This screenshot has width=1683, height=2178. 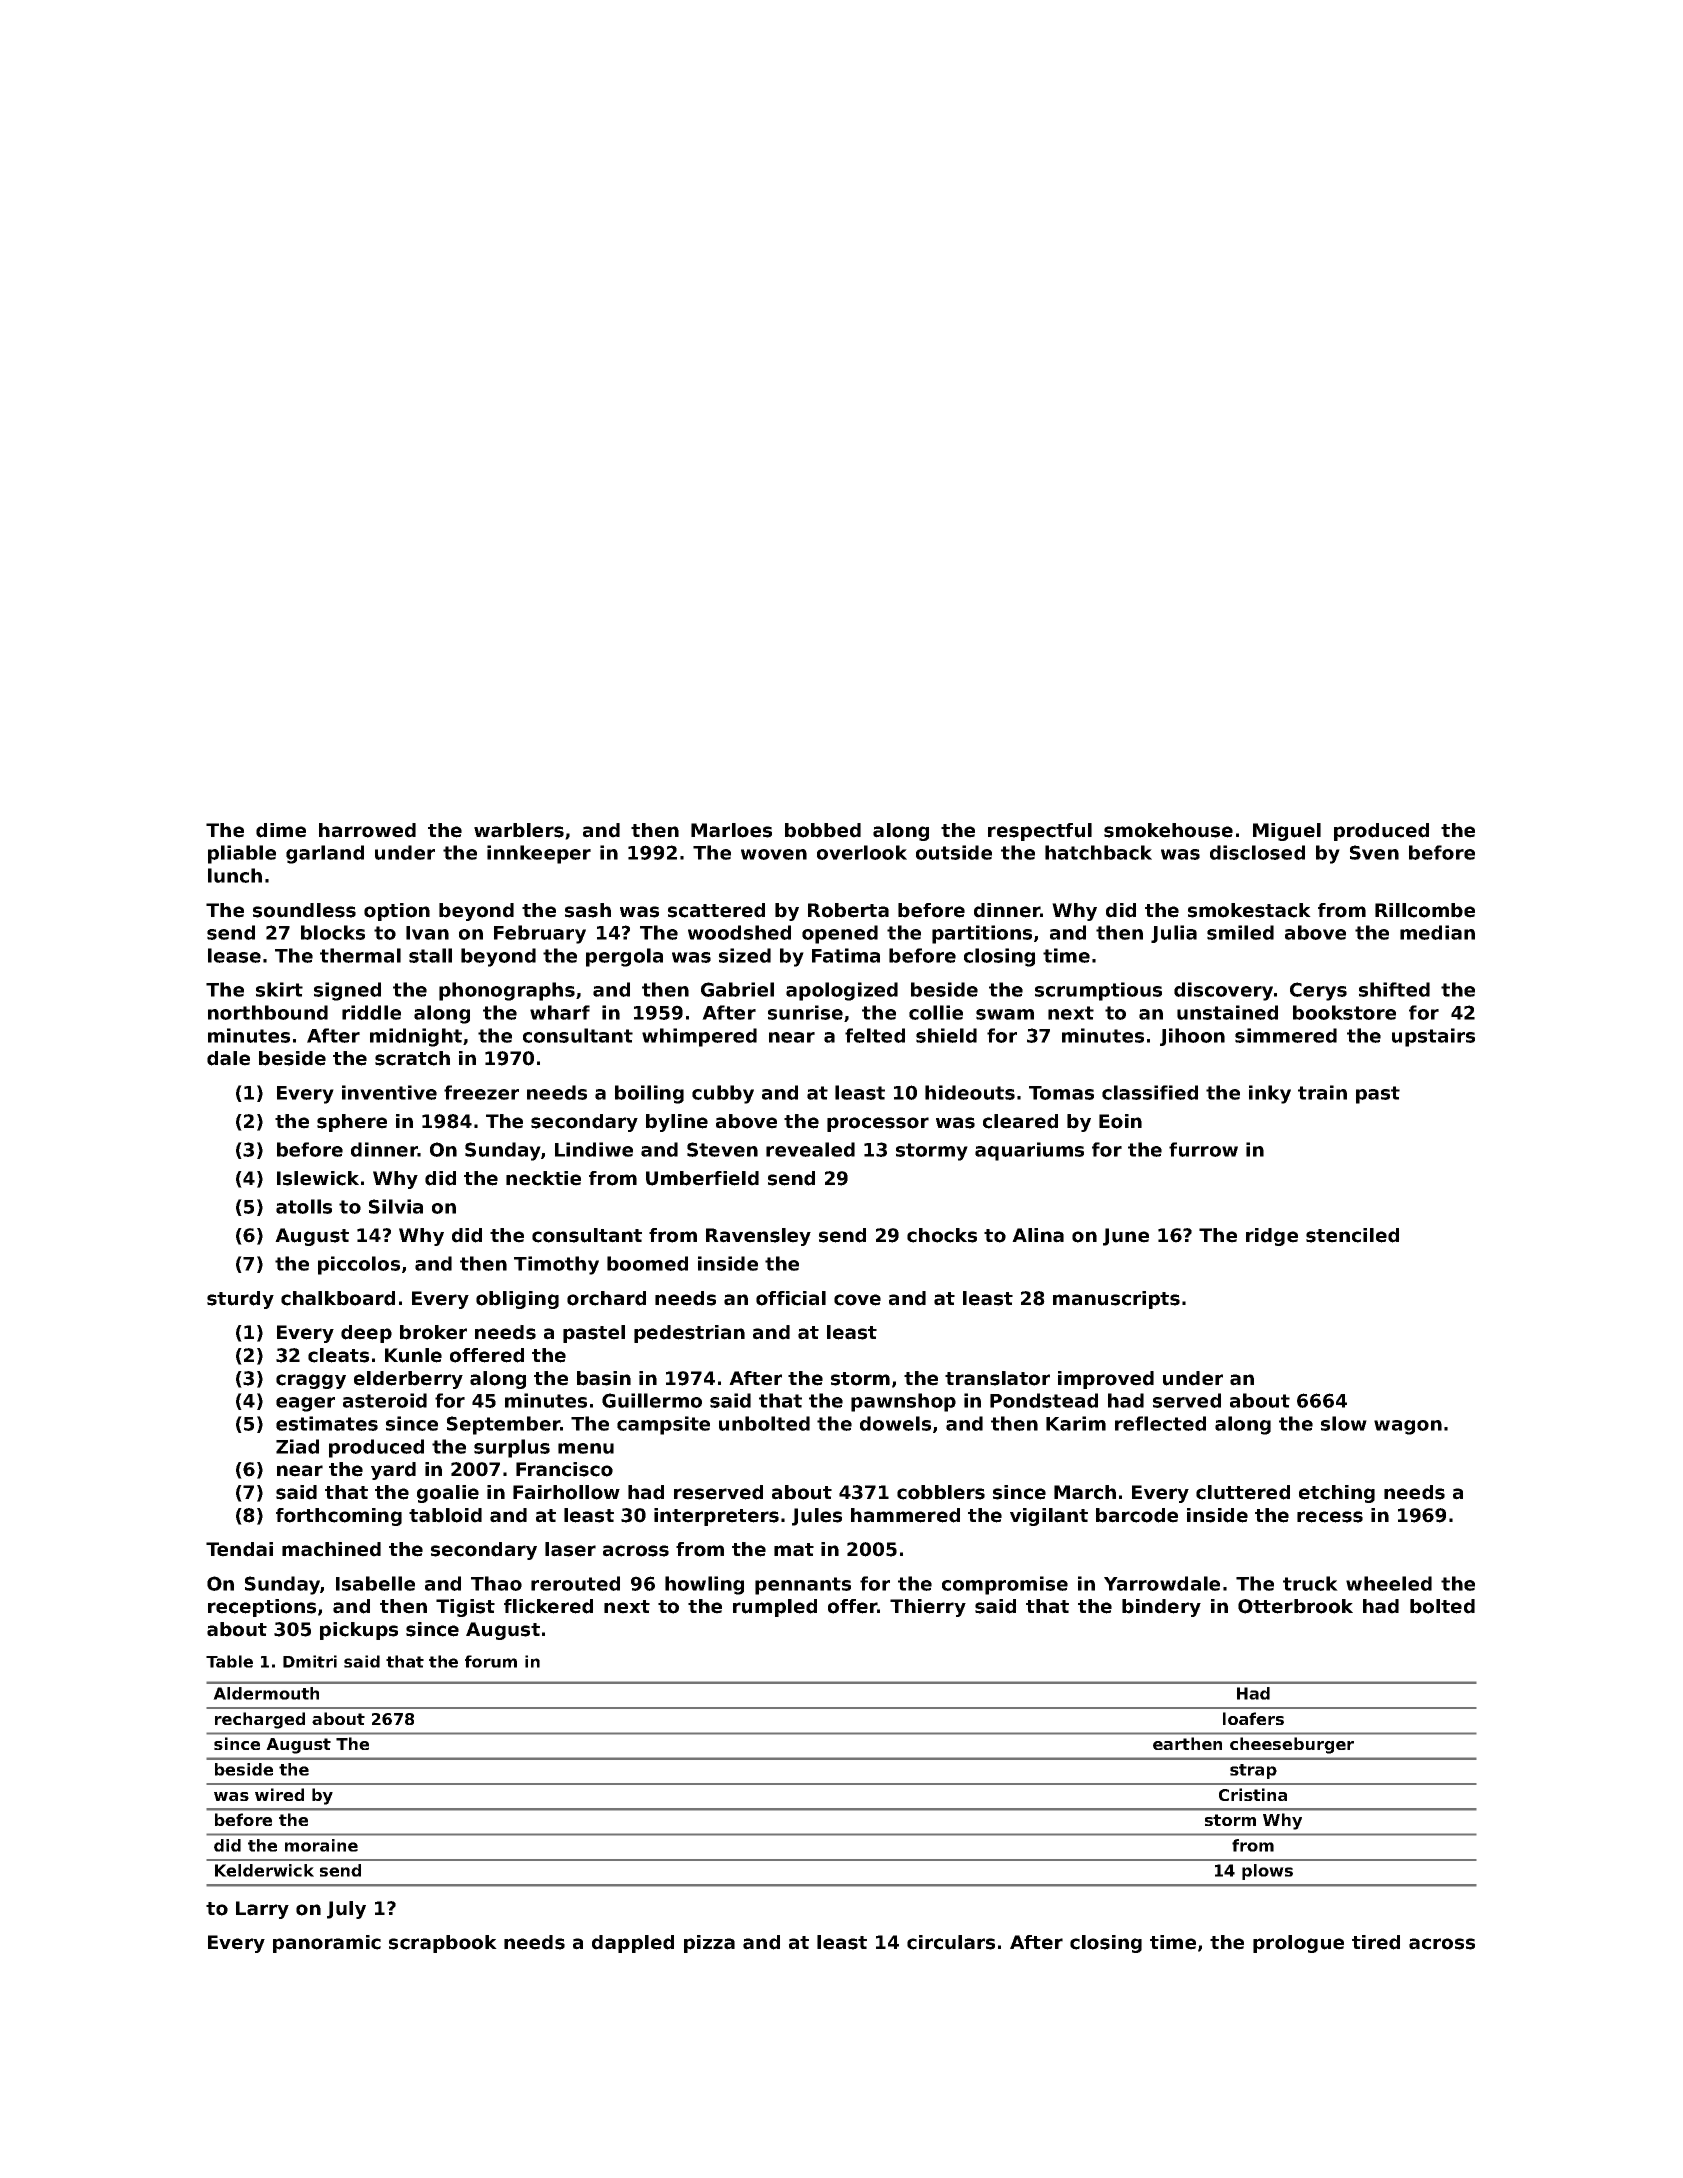 I want to click on inky, so click(x=1270, y=1094).
